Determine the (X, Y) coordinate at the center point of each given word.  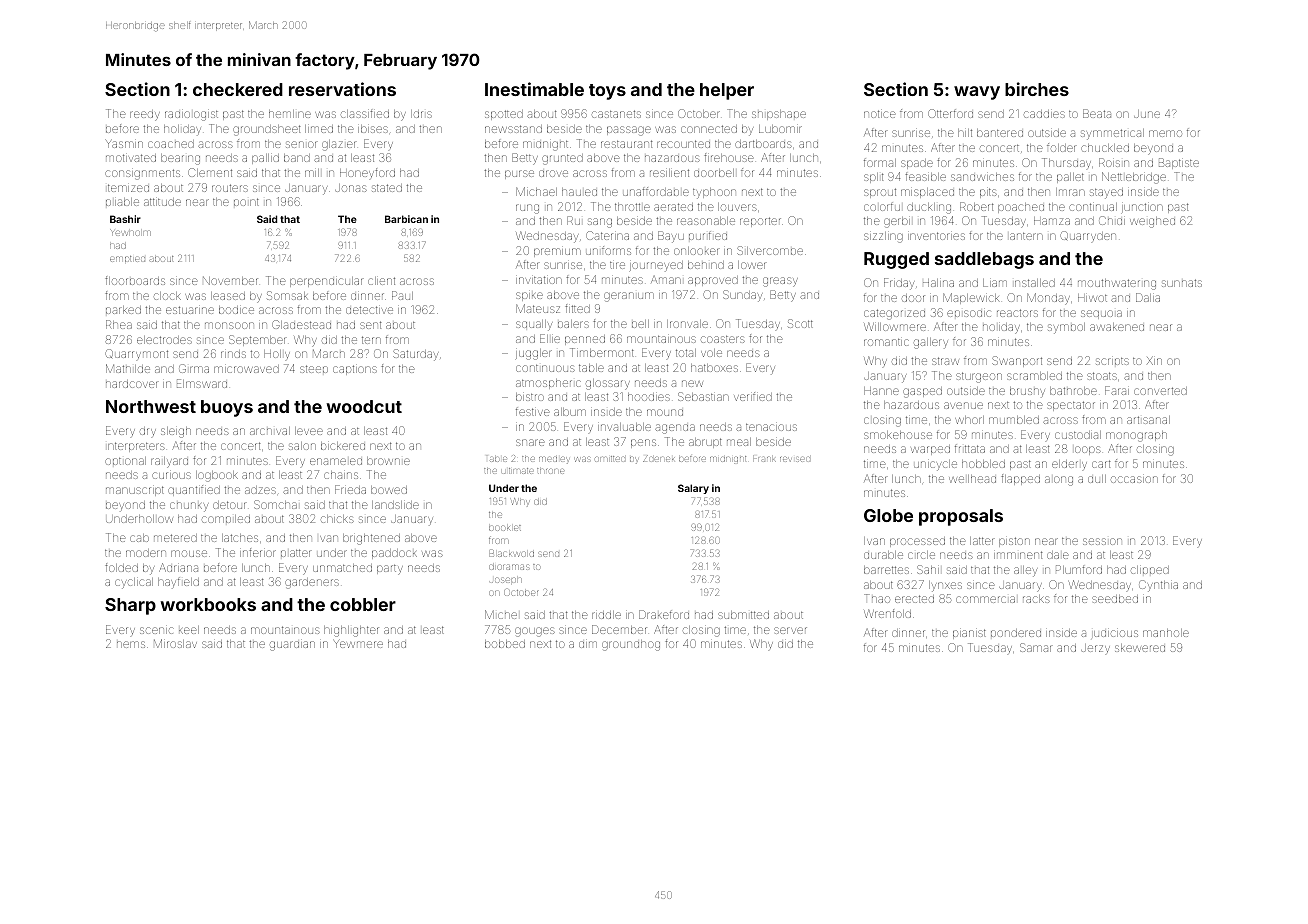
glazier (338, 145)
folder (1061, 147)
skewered (1140, 648)
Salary (693, 489)
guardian (292, 646)
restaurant (626, 144)
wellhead (972, 479)
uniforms (608, 250)
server (790, 630)
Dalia (1148, 297)
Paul (402, 295)
